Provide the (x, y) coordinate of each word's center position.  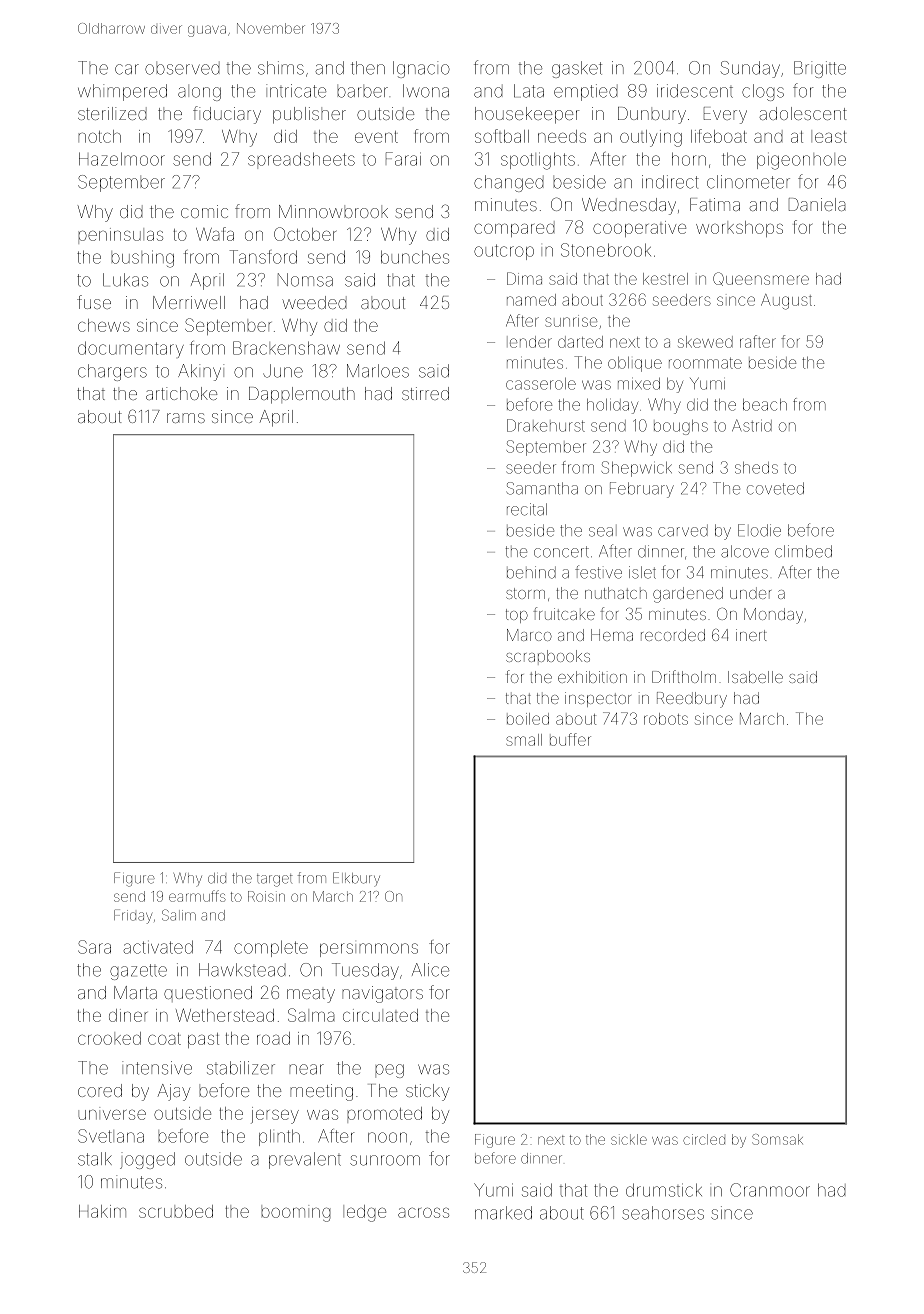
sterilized (112, 113)
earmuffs (197, 896)
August (786, 302)
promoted (384, 1115)
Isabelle (755, 677)
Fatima (715, 204)
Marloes (378, 371)
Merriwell (189, 302)
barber (362, 91)
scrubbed (176, 1211)
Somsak (777, 1139)
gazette (138, 972)
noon (387, 1137)
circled (704, 1139)
